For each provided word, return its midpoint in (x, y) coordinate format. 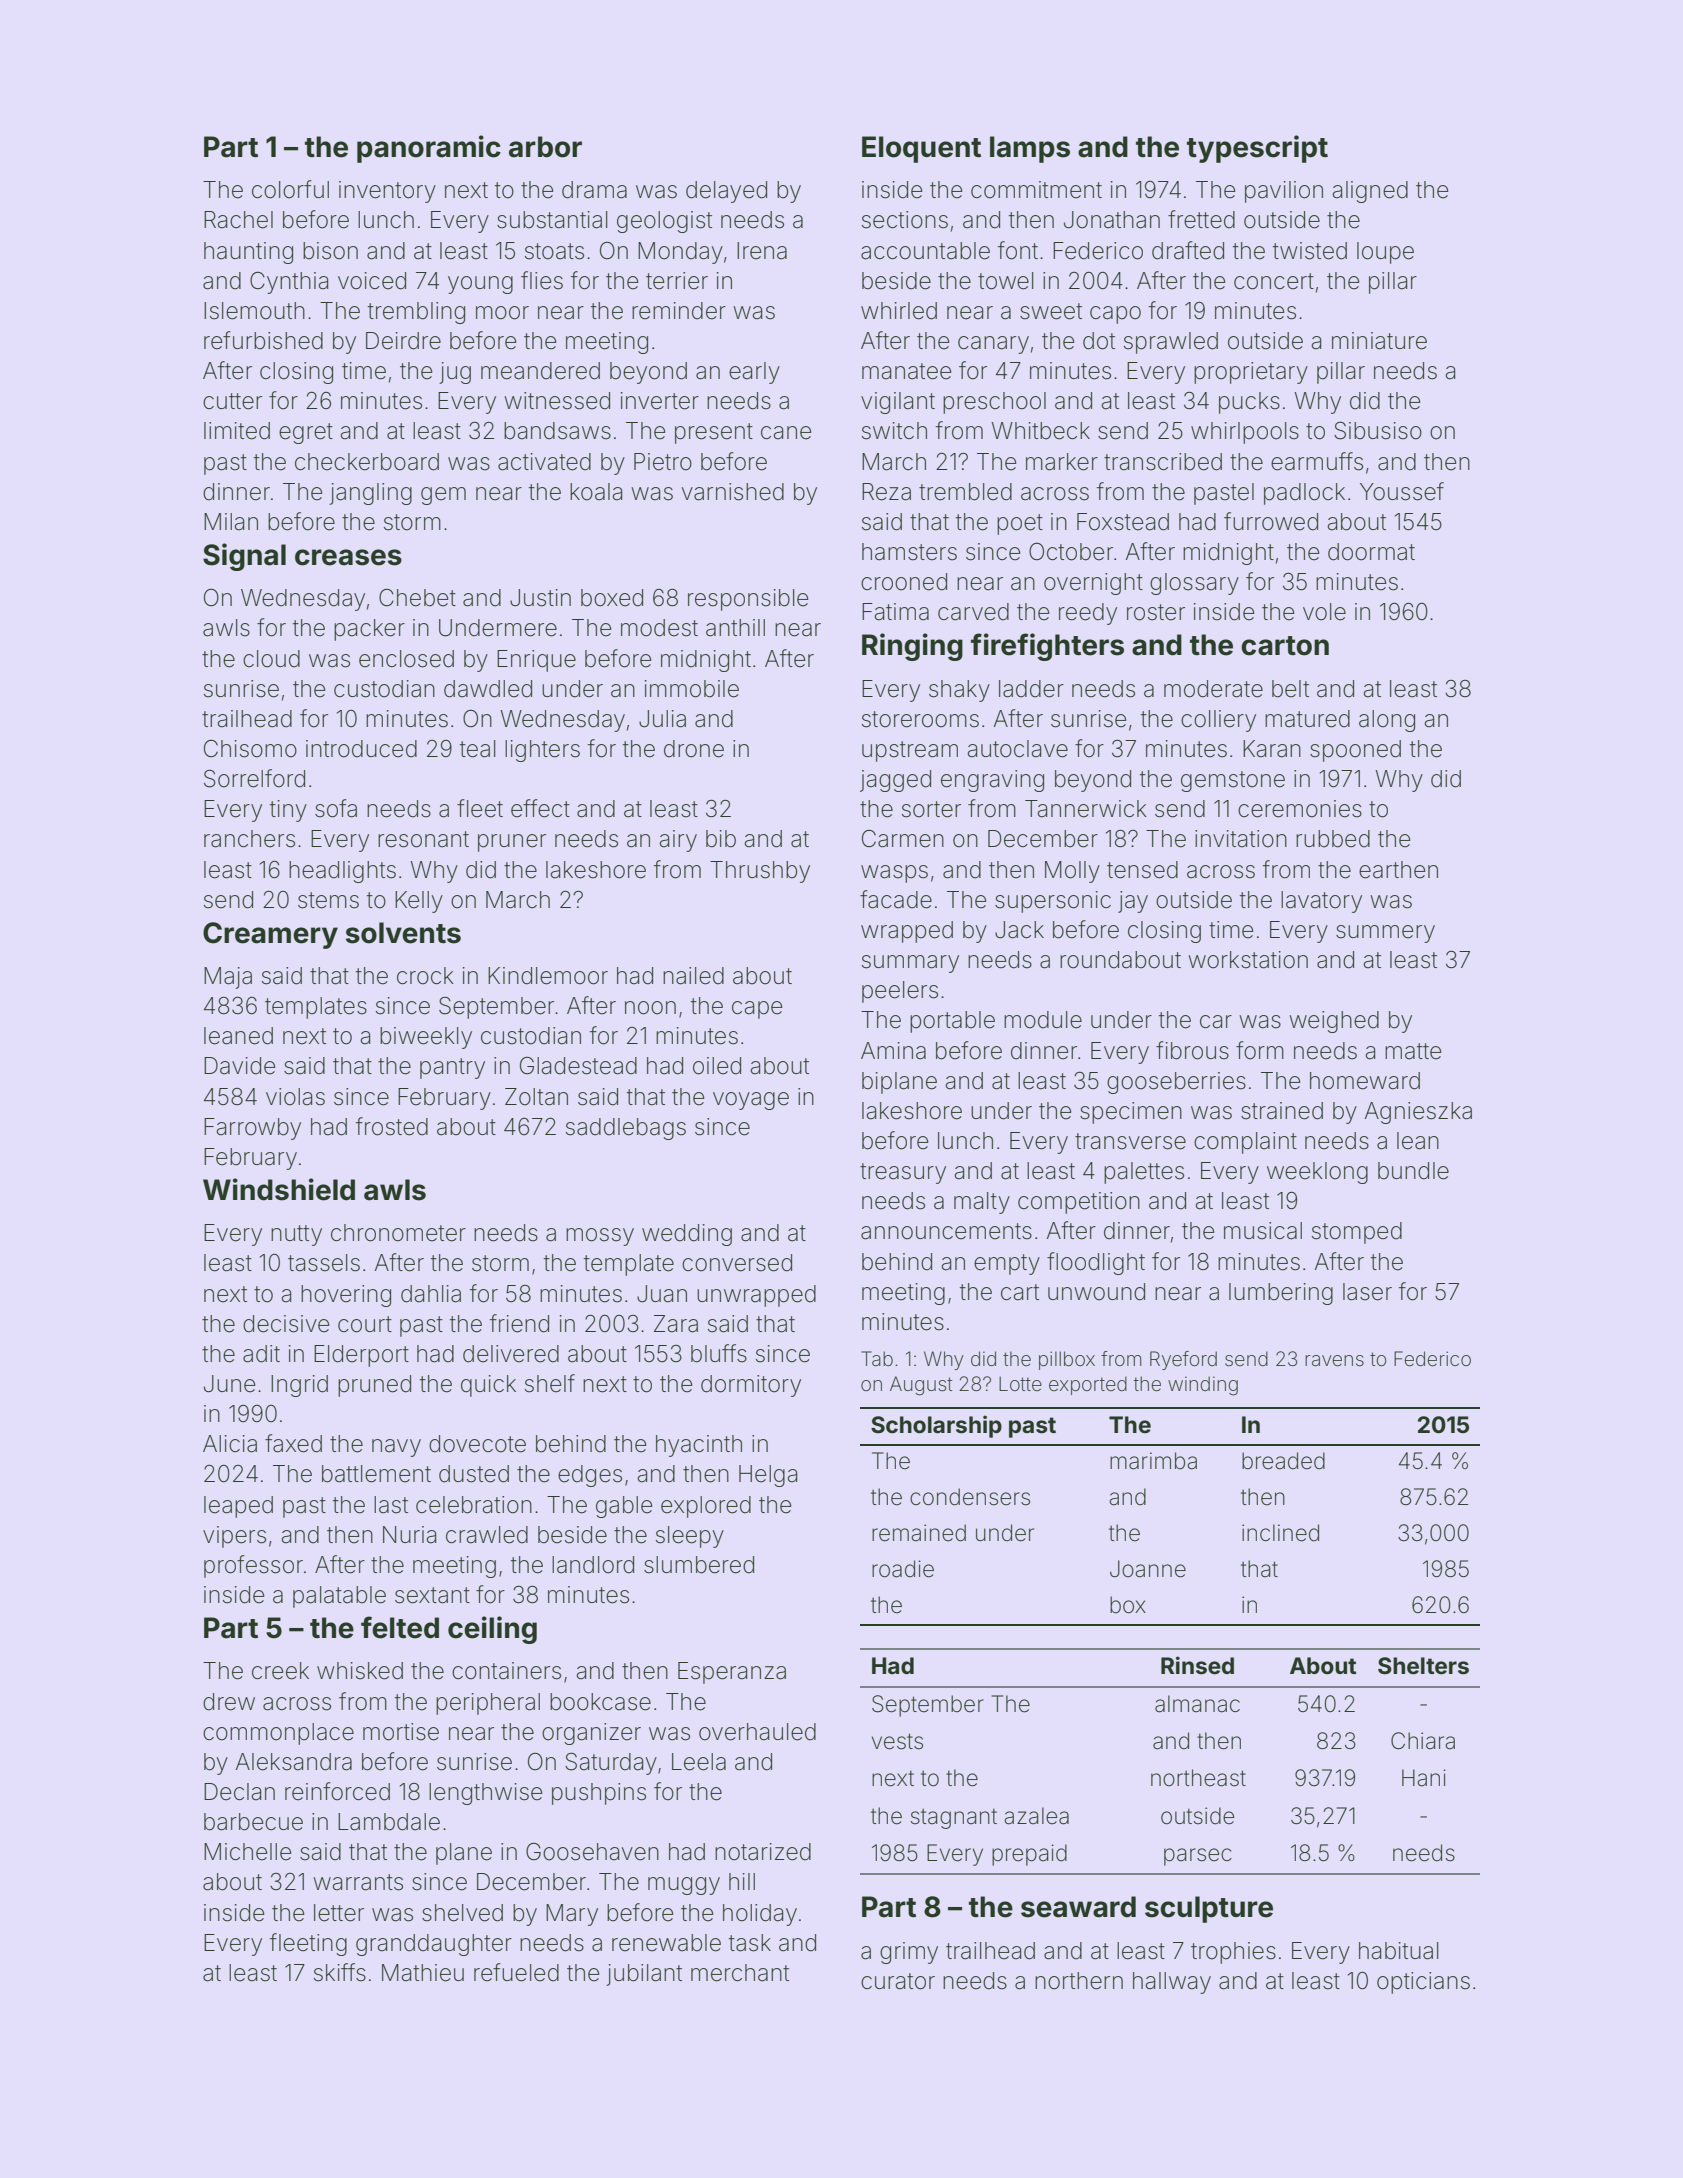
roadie (903, 1569)
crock (425, 976)
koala (596, 492)
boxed (612, 598)
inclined (1280, 1533)
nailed (693, 976)
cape (757, 1010)
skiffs (340, 1972)
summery (1385, 934)
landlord (593, 1565)
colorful (290, 189)
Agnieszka (1418, 1113)
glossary (1194, 584)
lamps (1030, 149)
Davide (239, 1066)
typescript (1257, 149)
